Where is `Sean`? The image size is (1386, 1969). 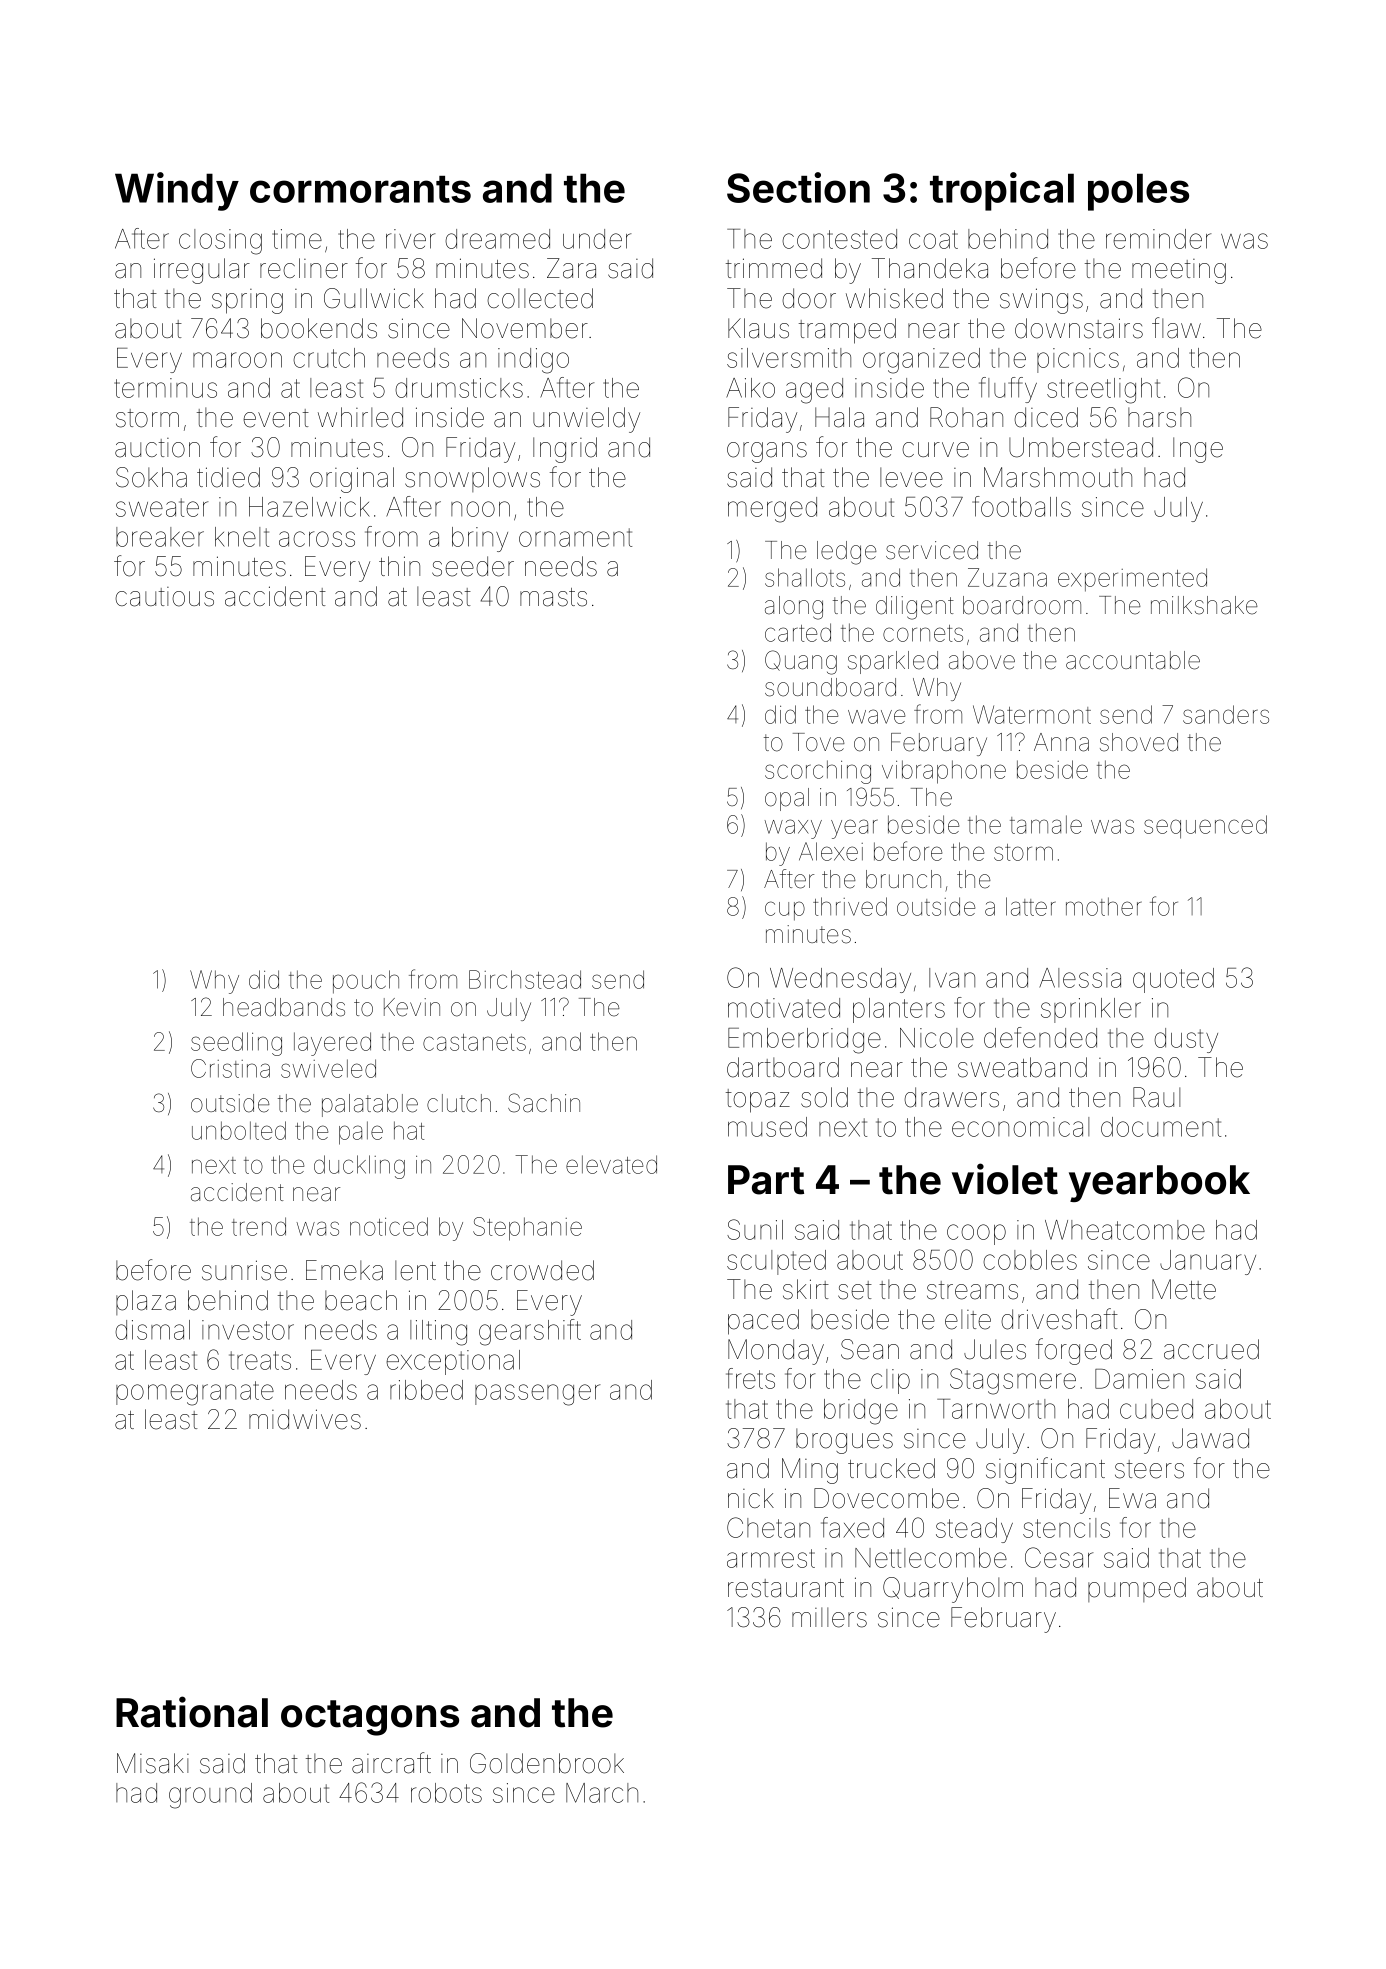 Sean is located at coordinates (870, 1349).
